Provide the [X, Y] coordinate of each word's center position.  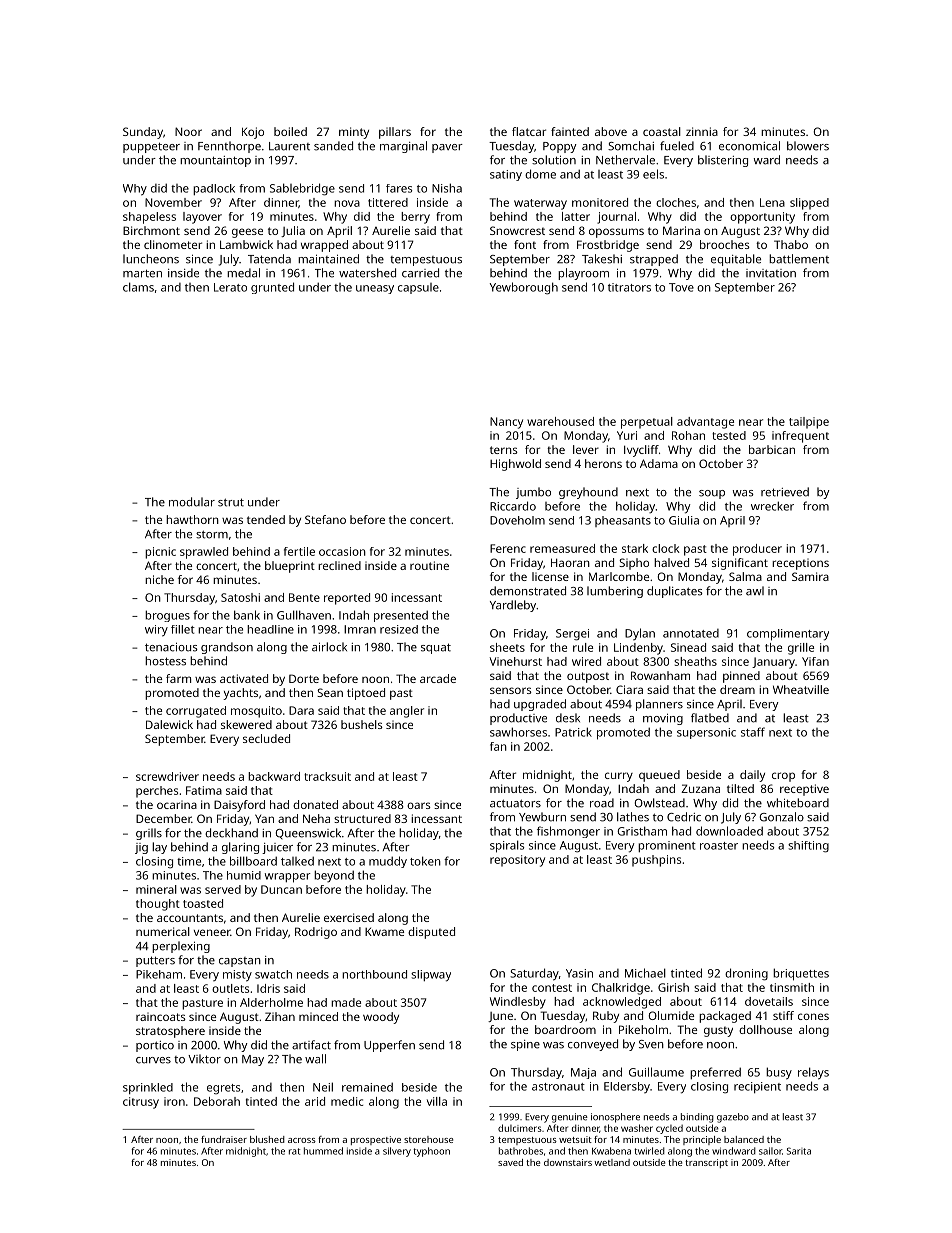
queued [659, 776]
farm [178, 678]
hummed [323, 1151]
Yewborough [524, 288]
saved [510, 1162]
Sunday [143, 133]
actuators [515, 803]
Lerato [230, 287]
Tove [681, 287]
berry [415, 218]
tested [729, 435]
